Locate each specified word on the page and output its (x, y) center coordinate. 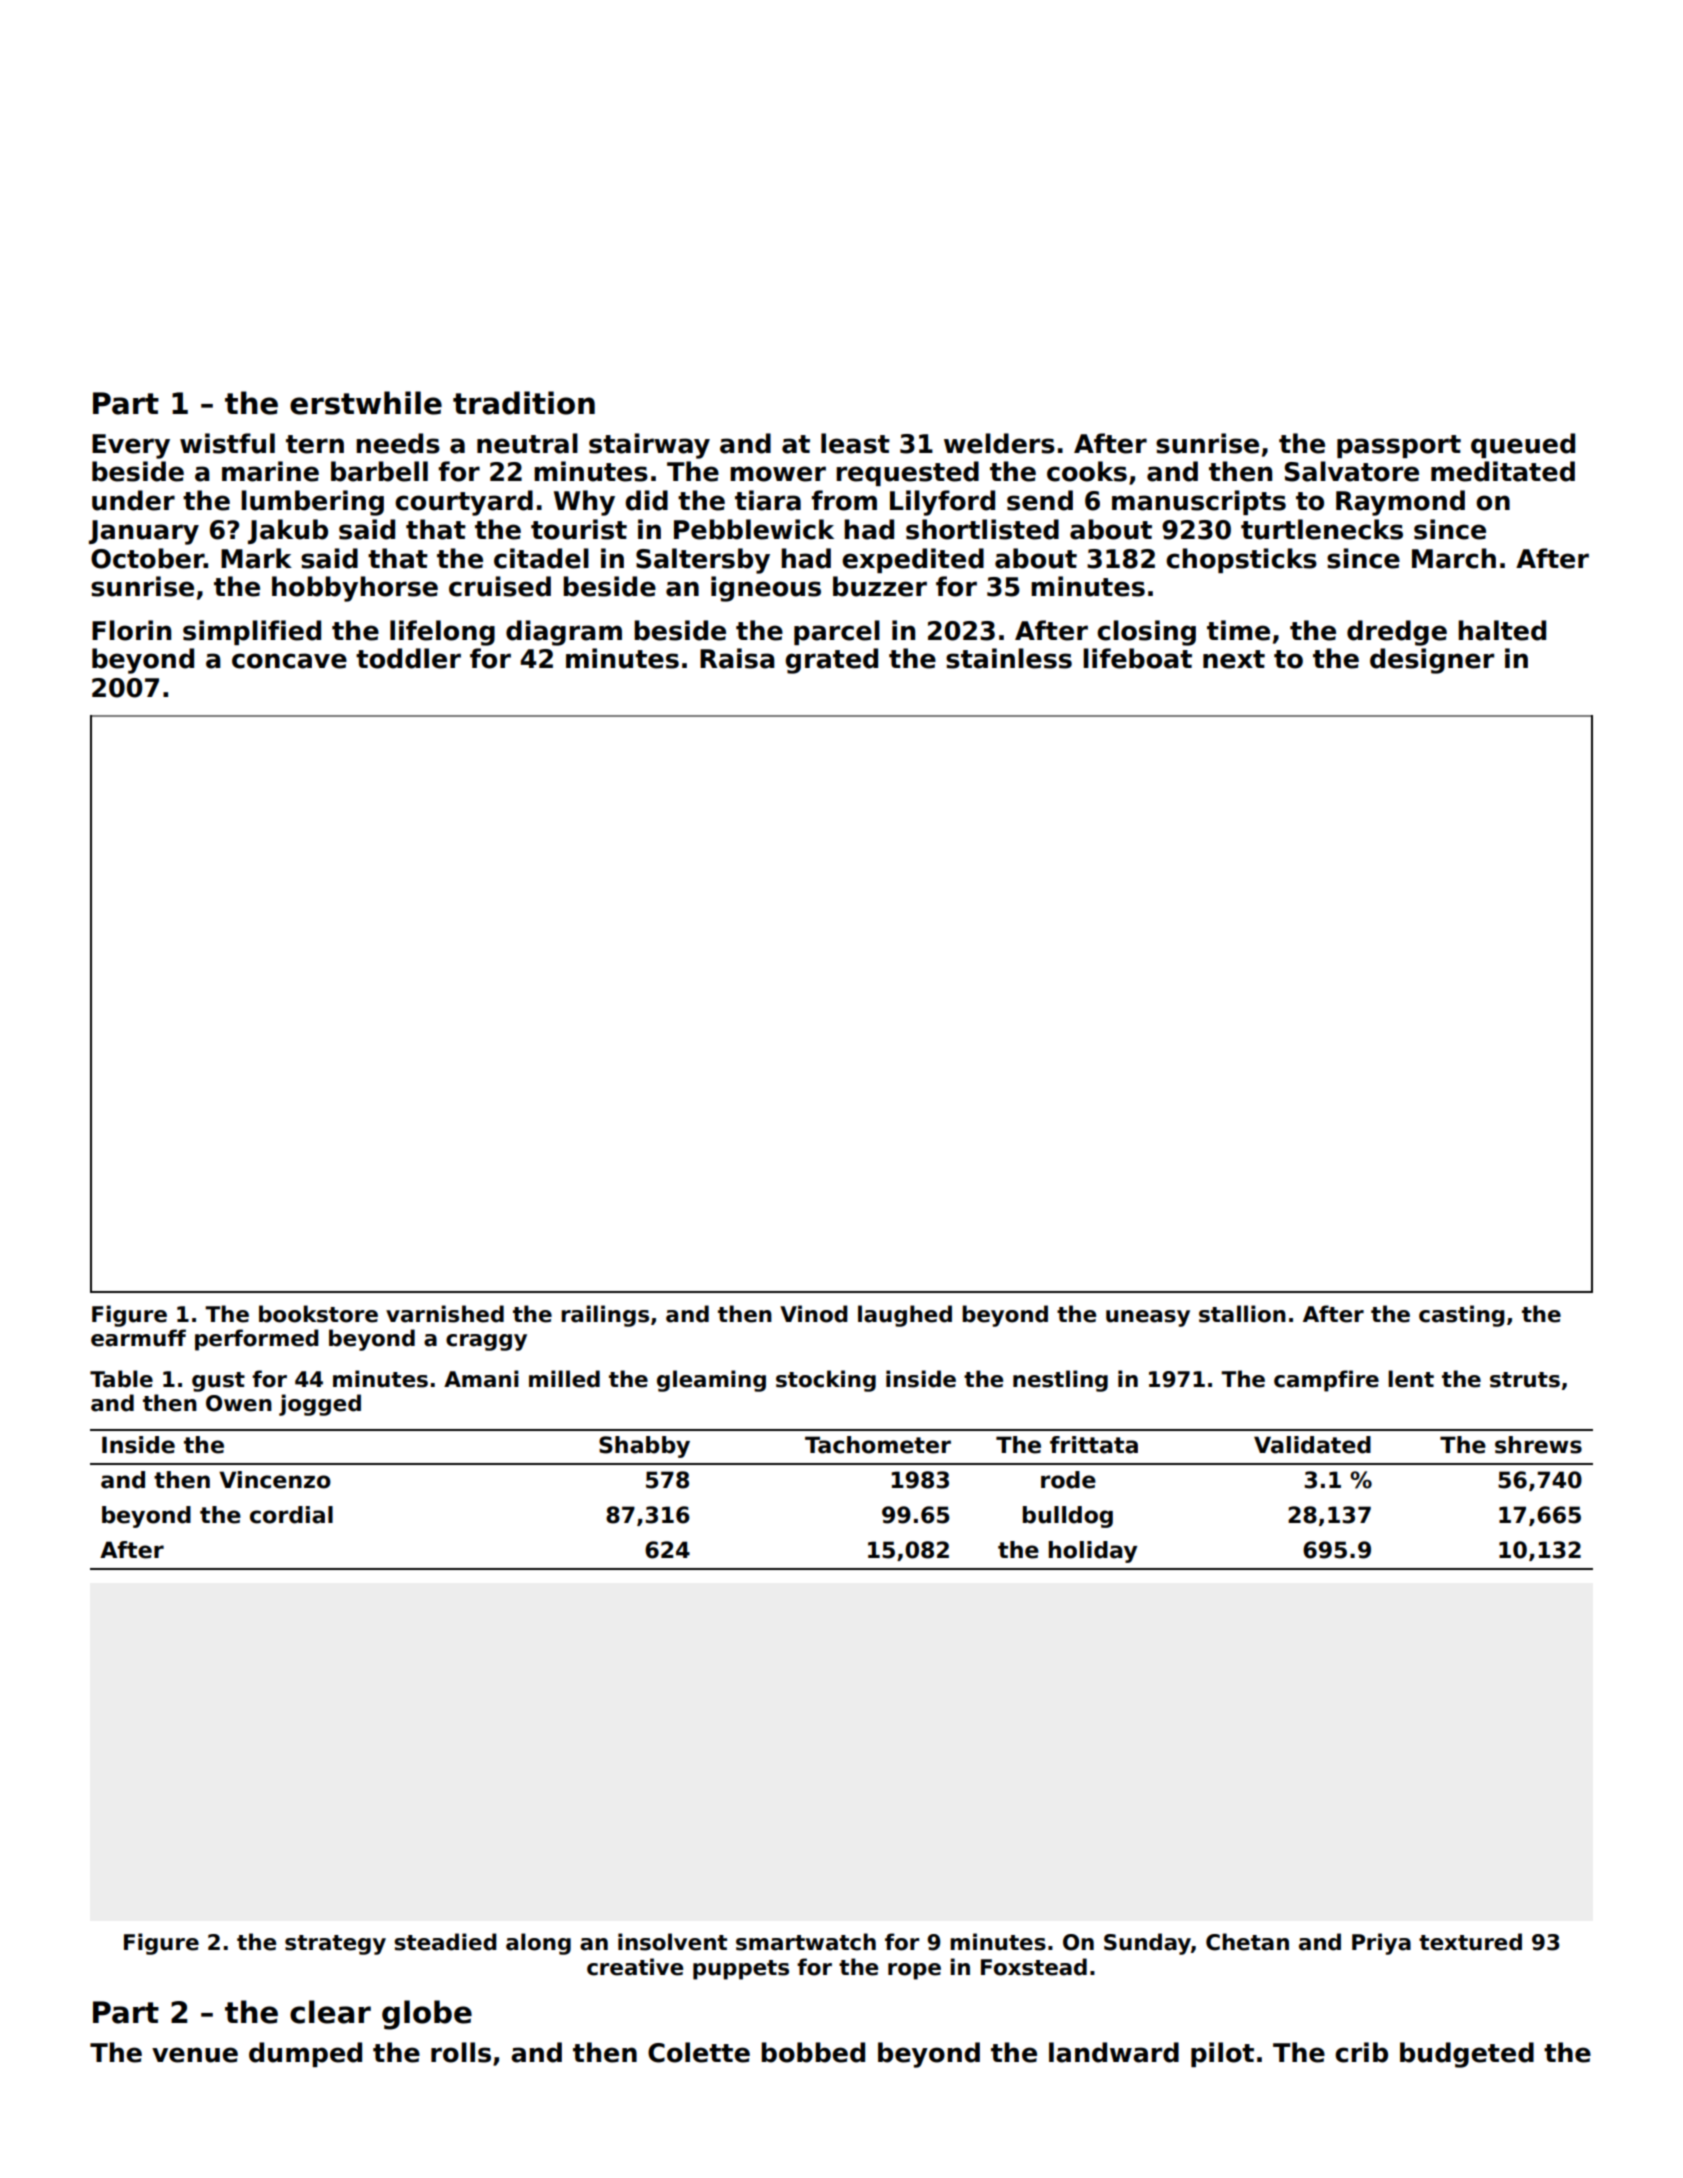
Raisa (737, 658)
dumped (305, 2054)
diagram (564, 633)
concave (289, 661)
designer (1432, 661)
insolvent (672, 1942)
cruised (500, 586)
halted (1502, 630)
